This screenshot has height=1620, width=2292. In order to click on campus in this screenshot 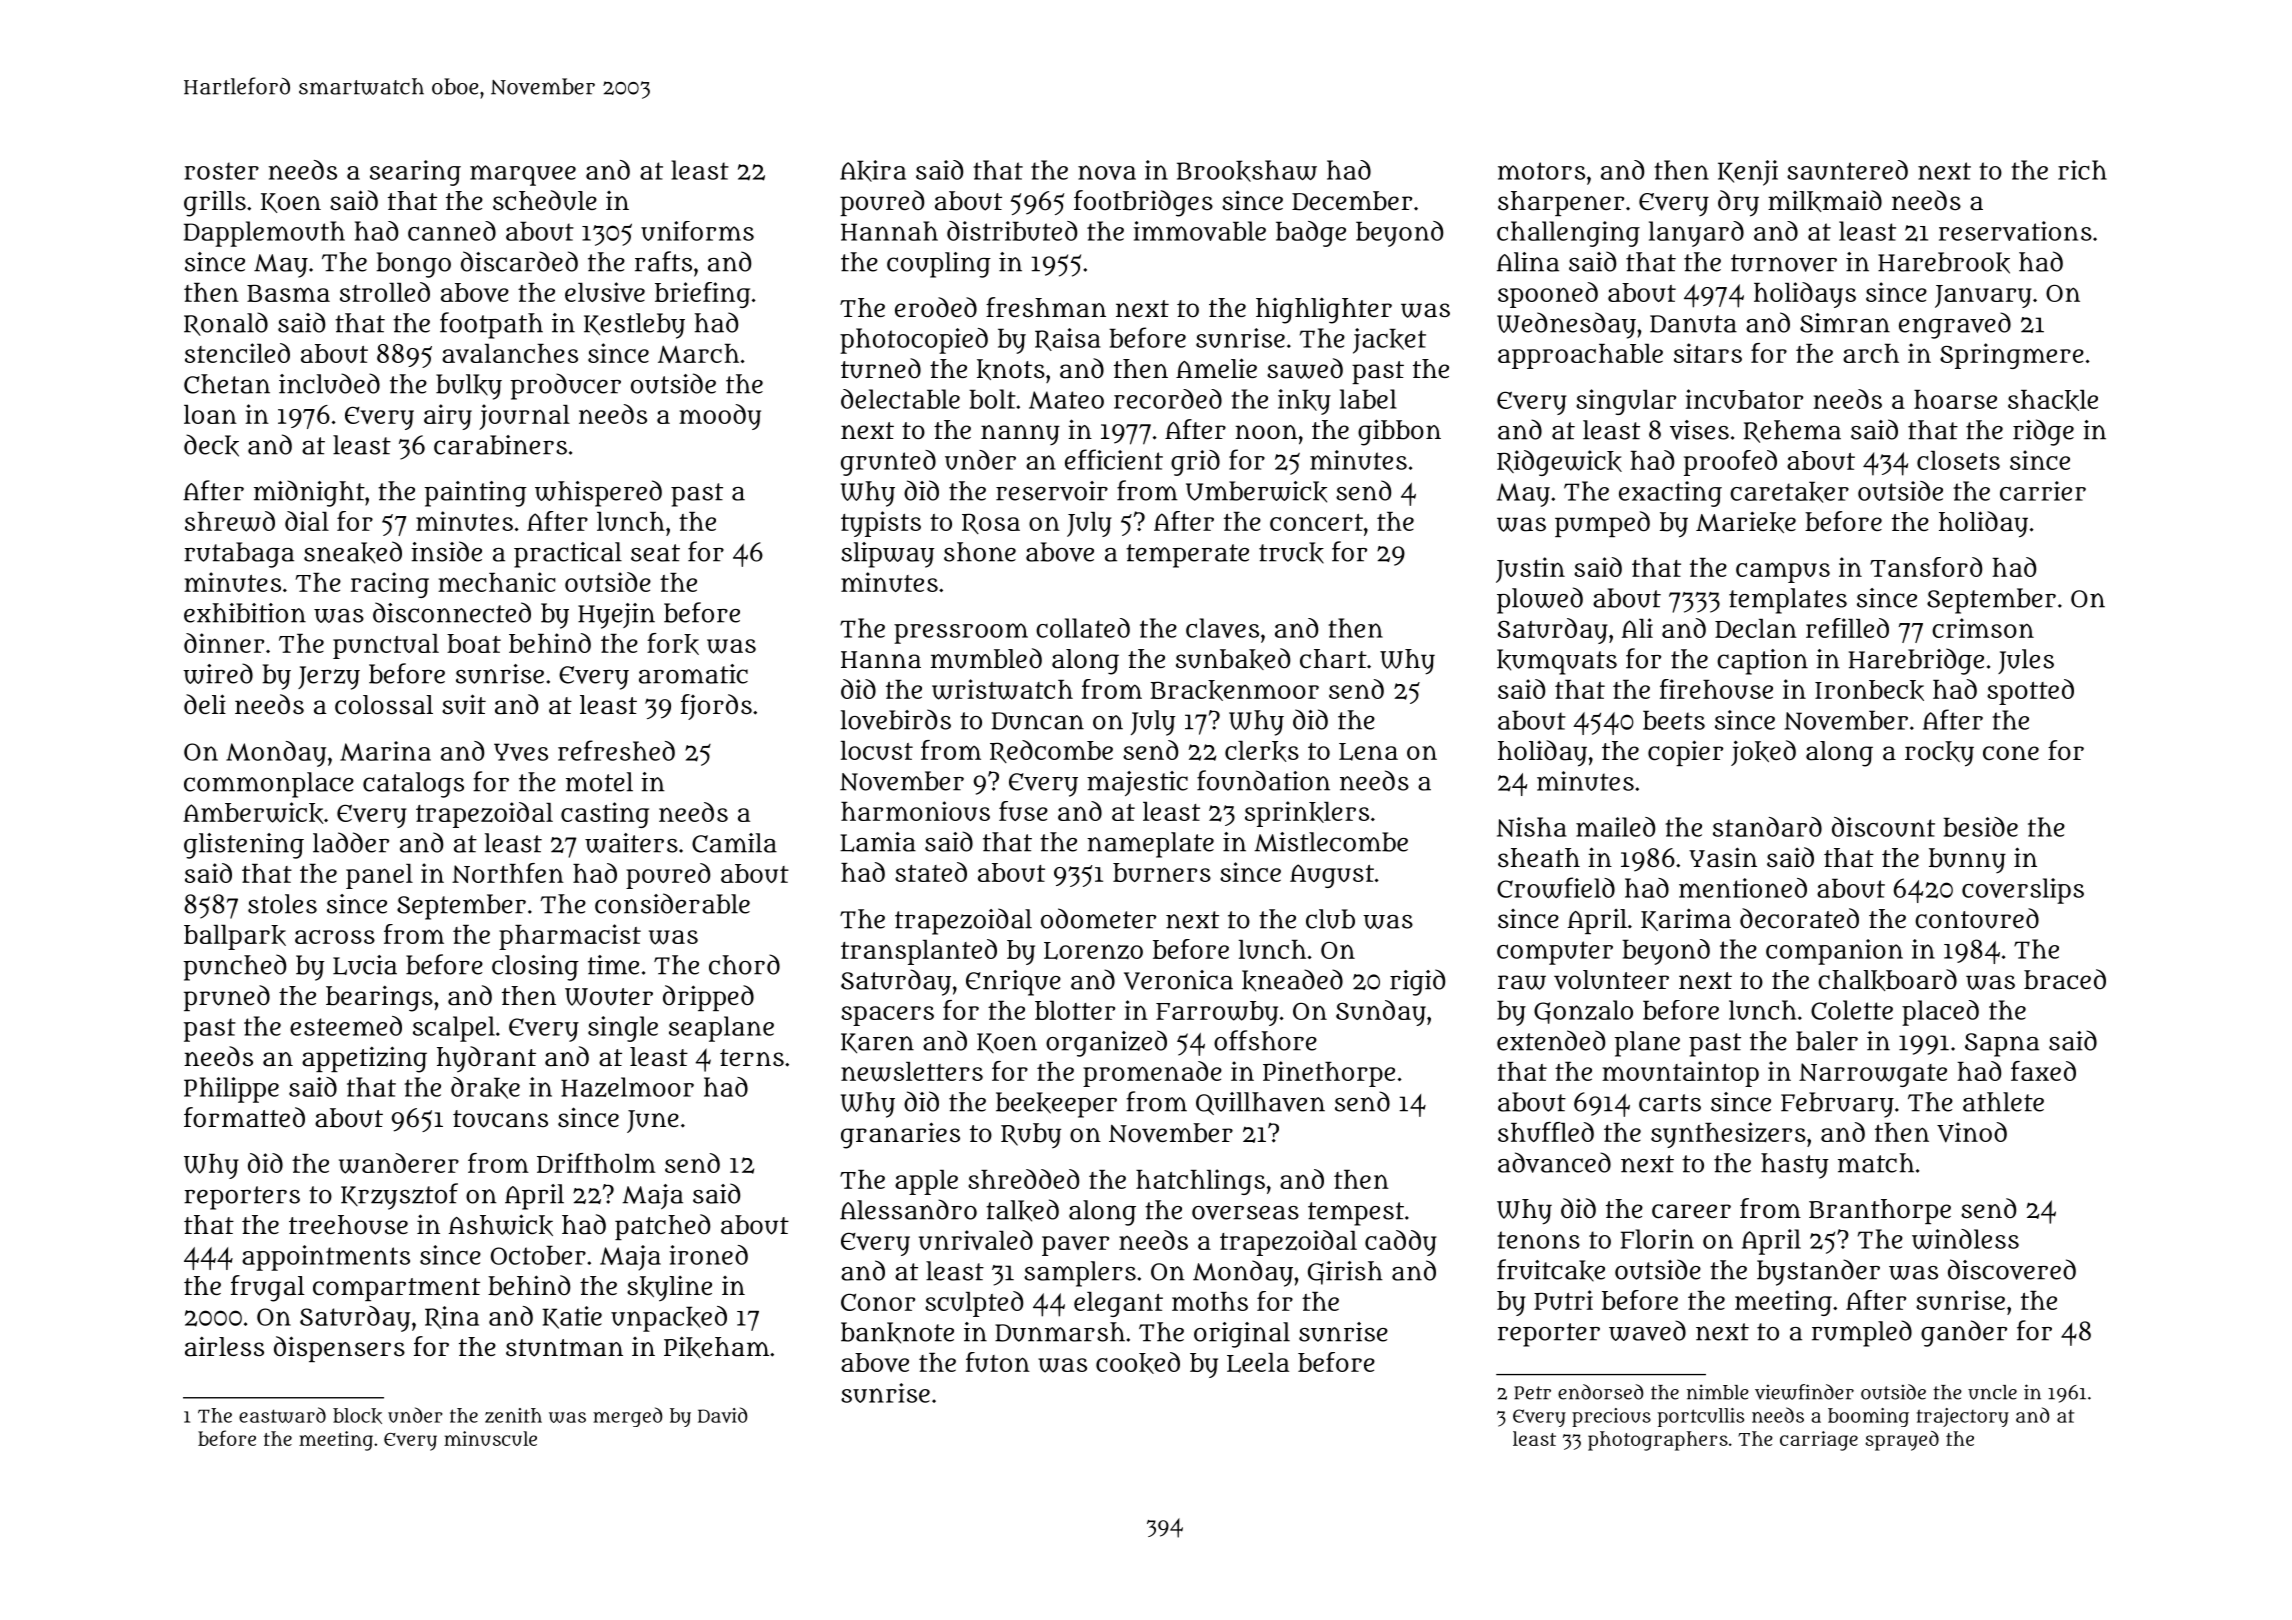, I will do `click(1783, 572)`.
